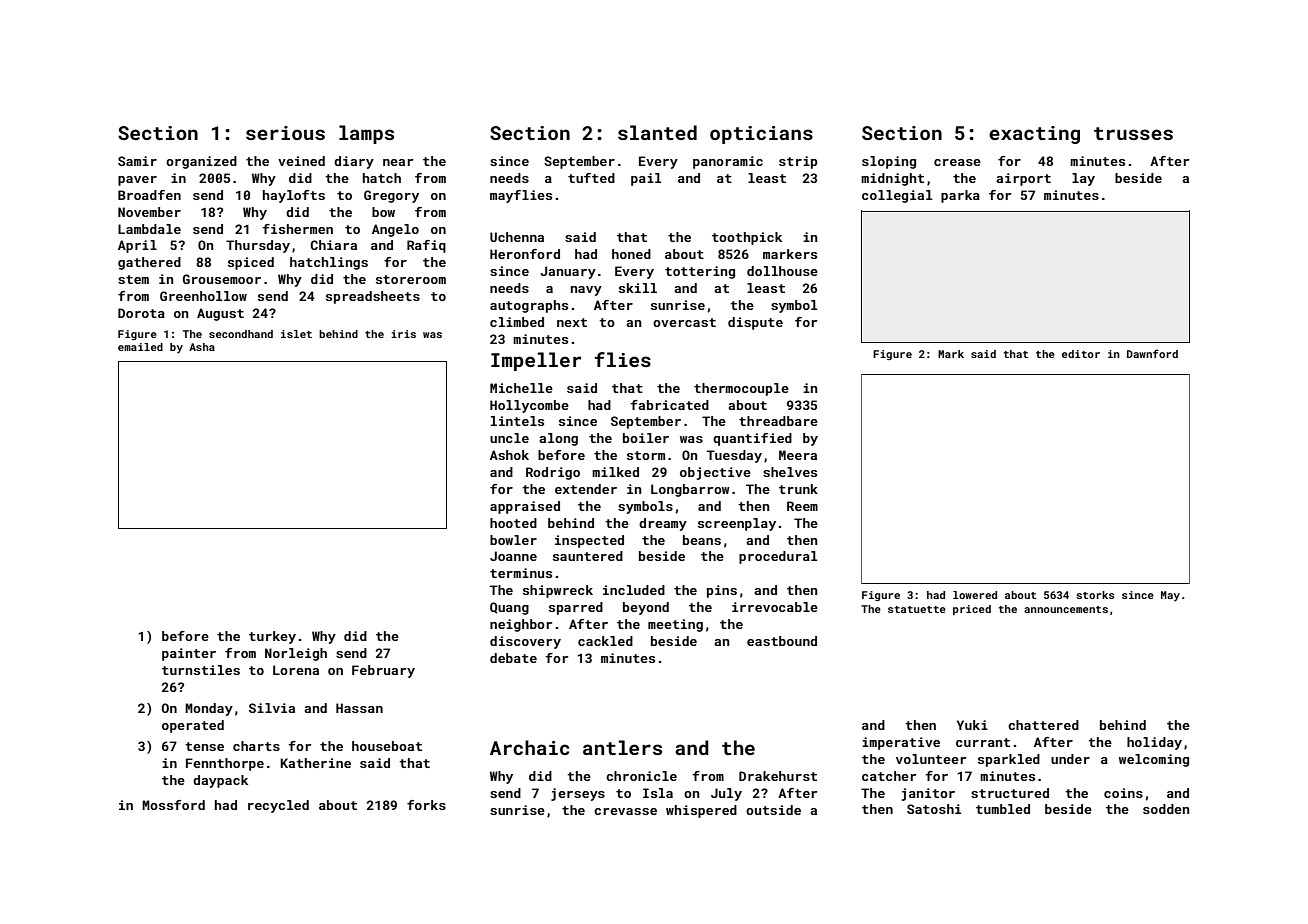 The image size is (1308, 924). I want to click on trusses, so click(1133, 133).
